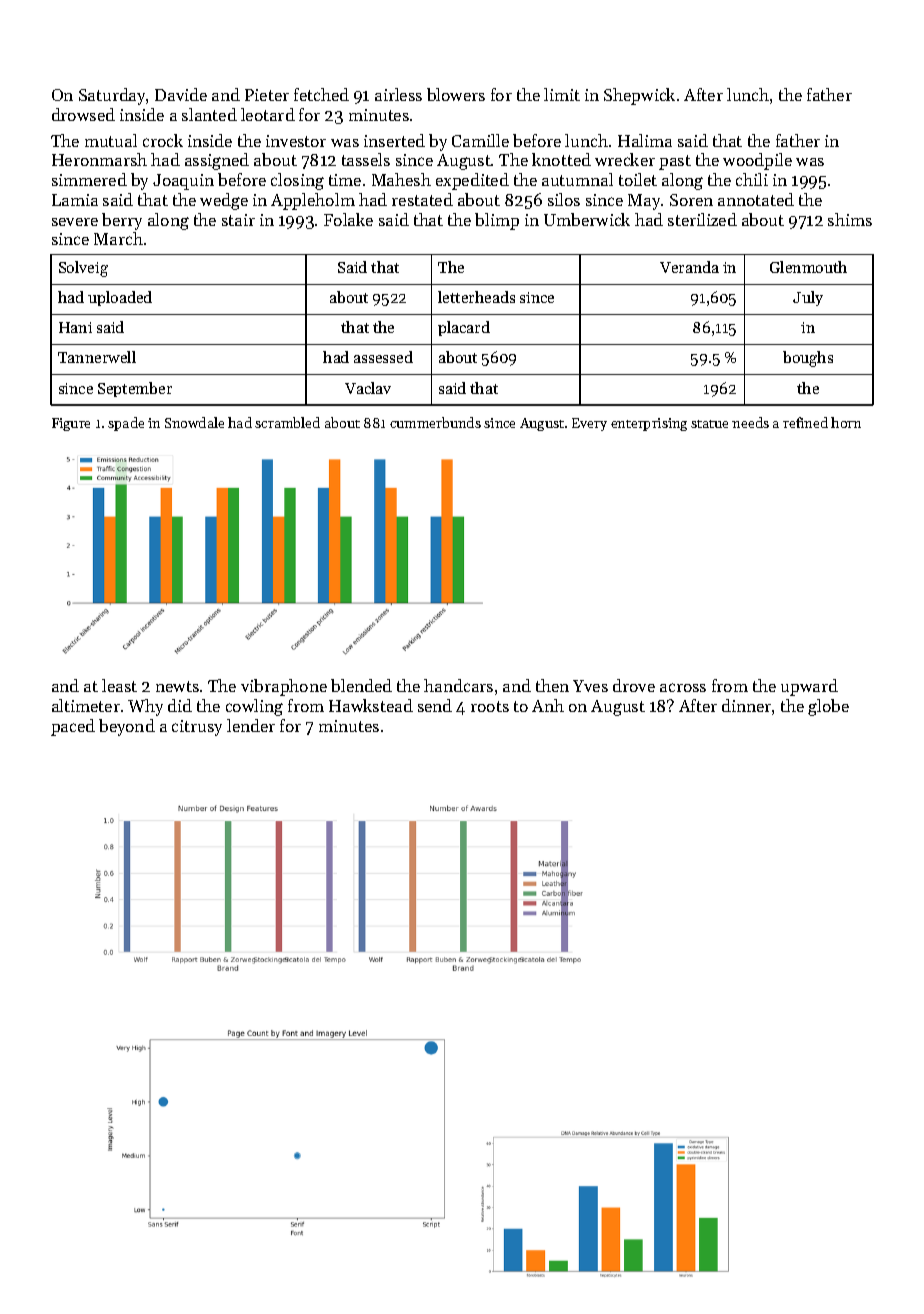  Describe the element at coordinates (99, 159) in the page. I see `Heronmarsh` at that location.
